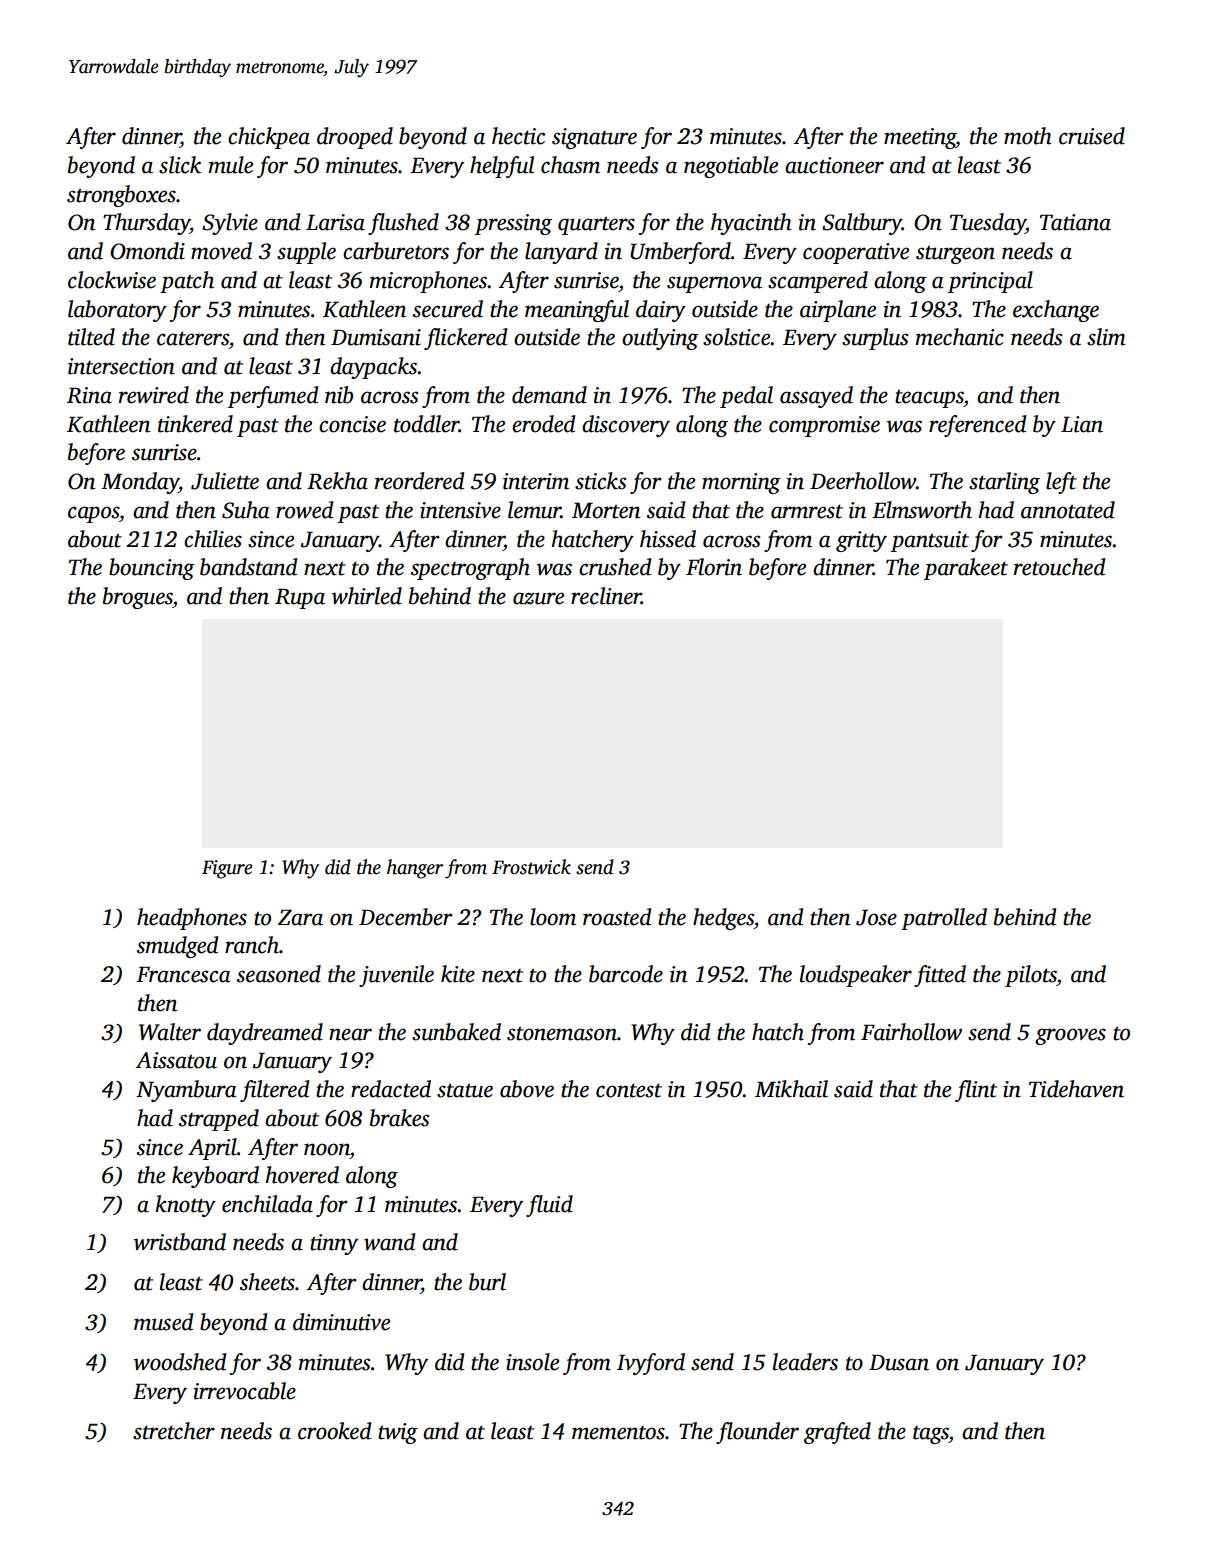 Image resolution: width=1205 pixels, height=1560 pixels. What do you see at coordinates (629, 1090) in the screenshot?
I see `contest` at bounding box center [629, 1090].
